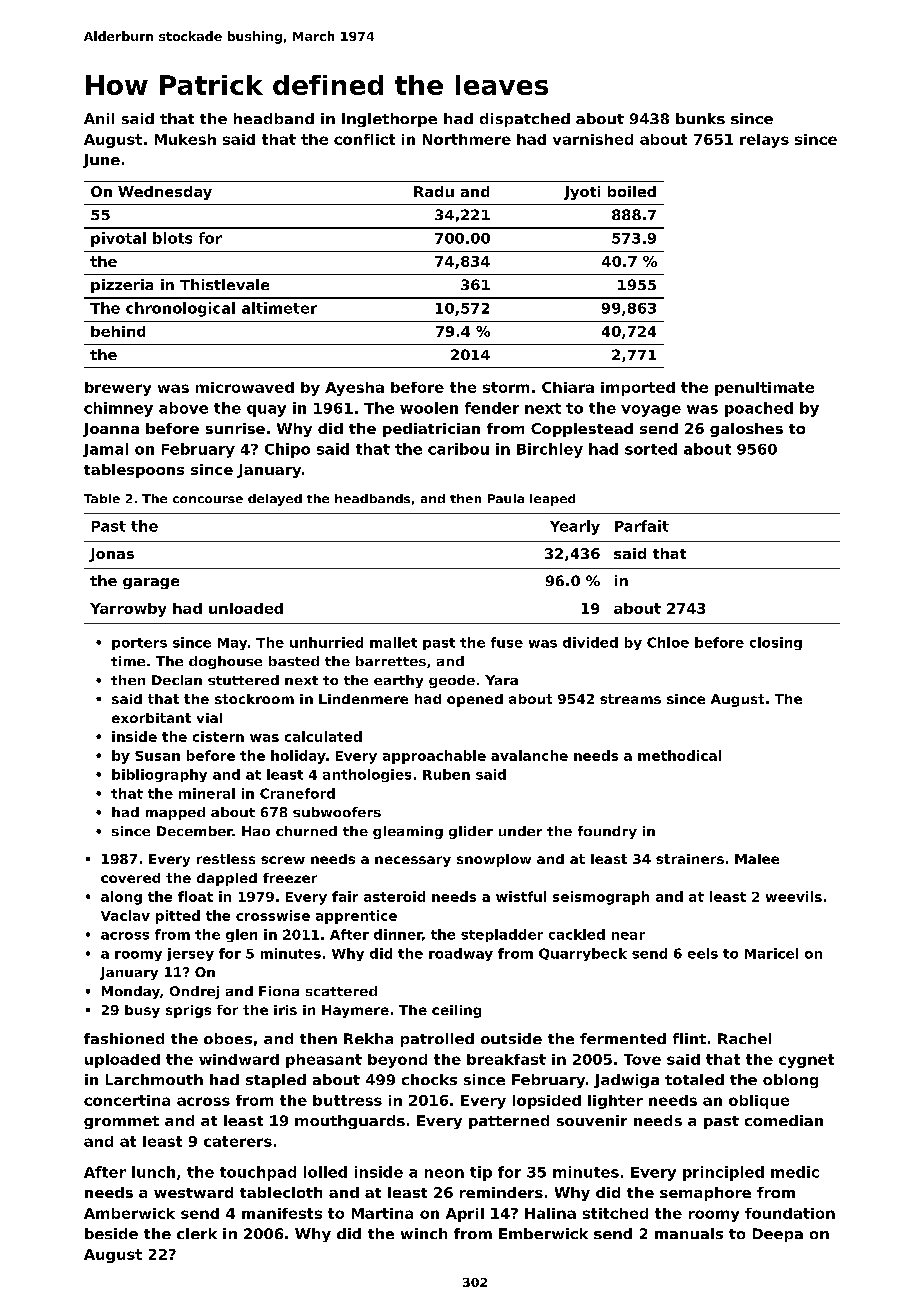  What do you see at coordinates (154, 1079) in the page?
I see `Larchmouth` at bounding box center [154, 1079].
